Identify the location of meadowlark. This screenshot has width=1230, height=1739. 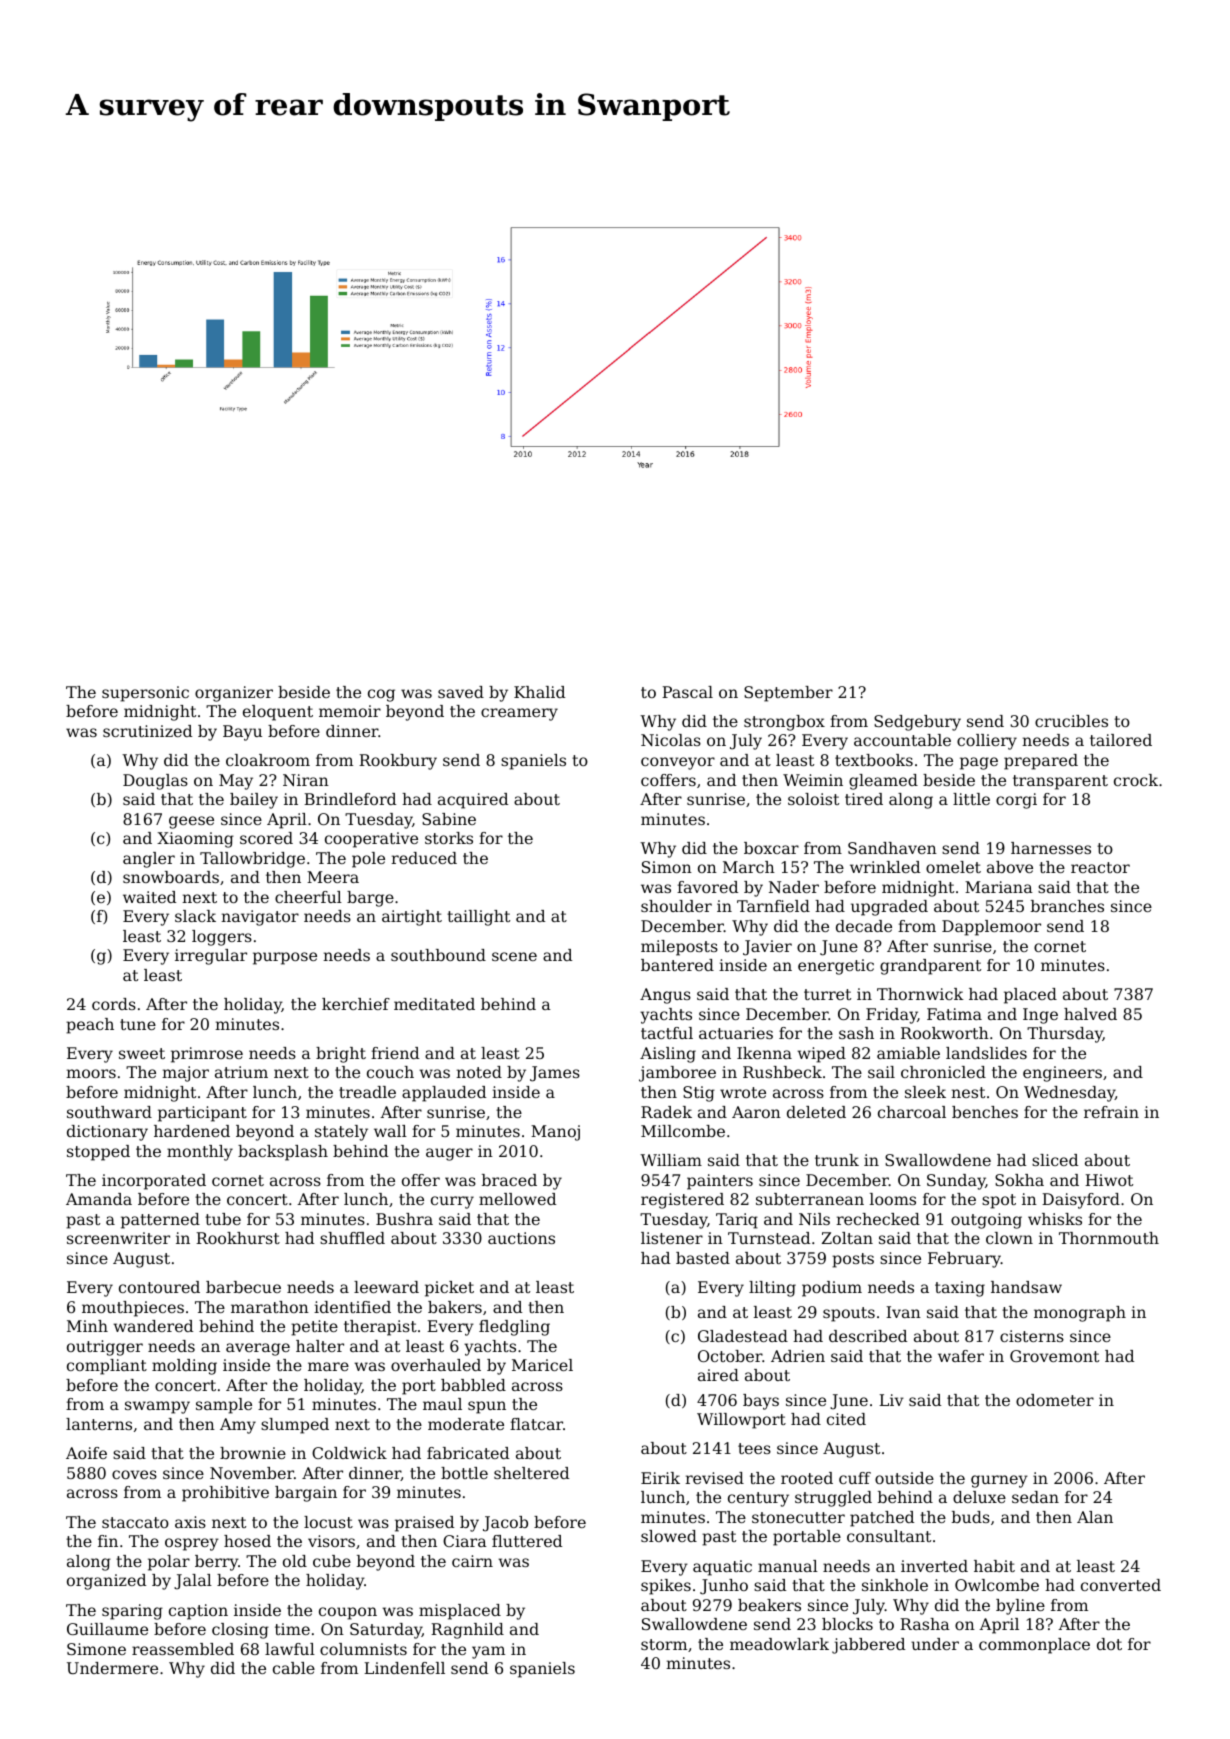
(779, 1644).
